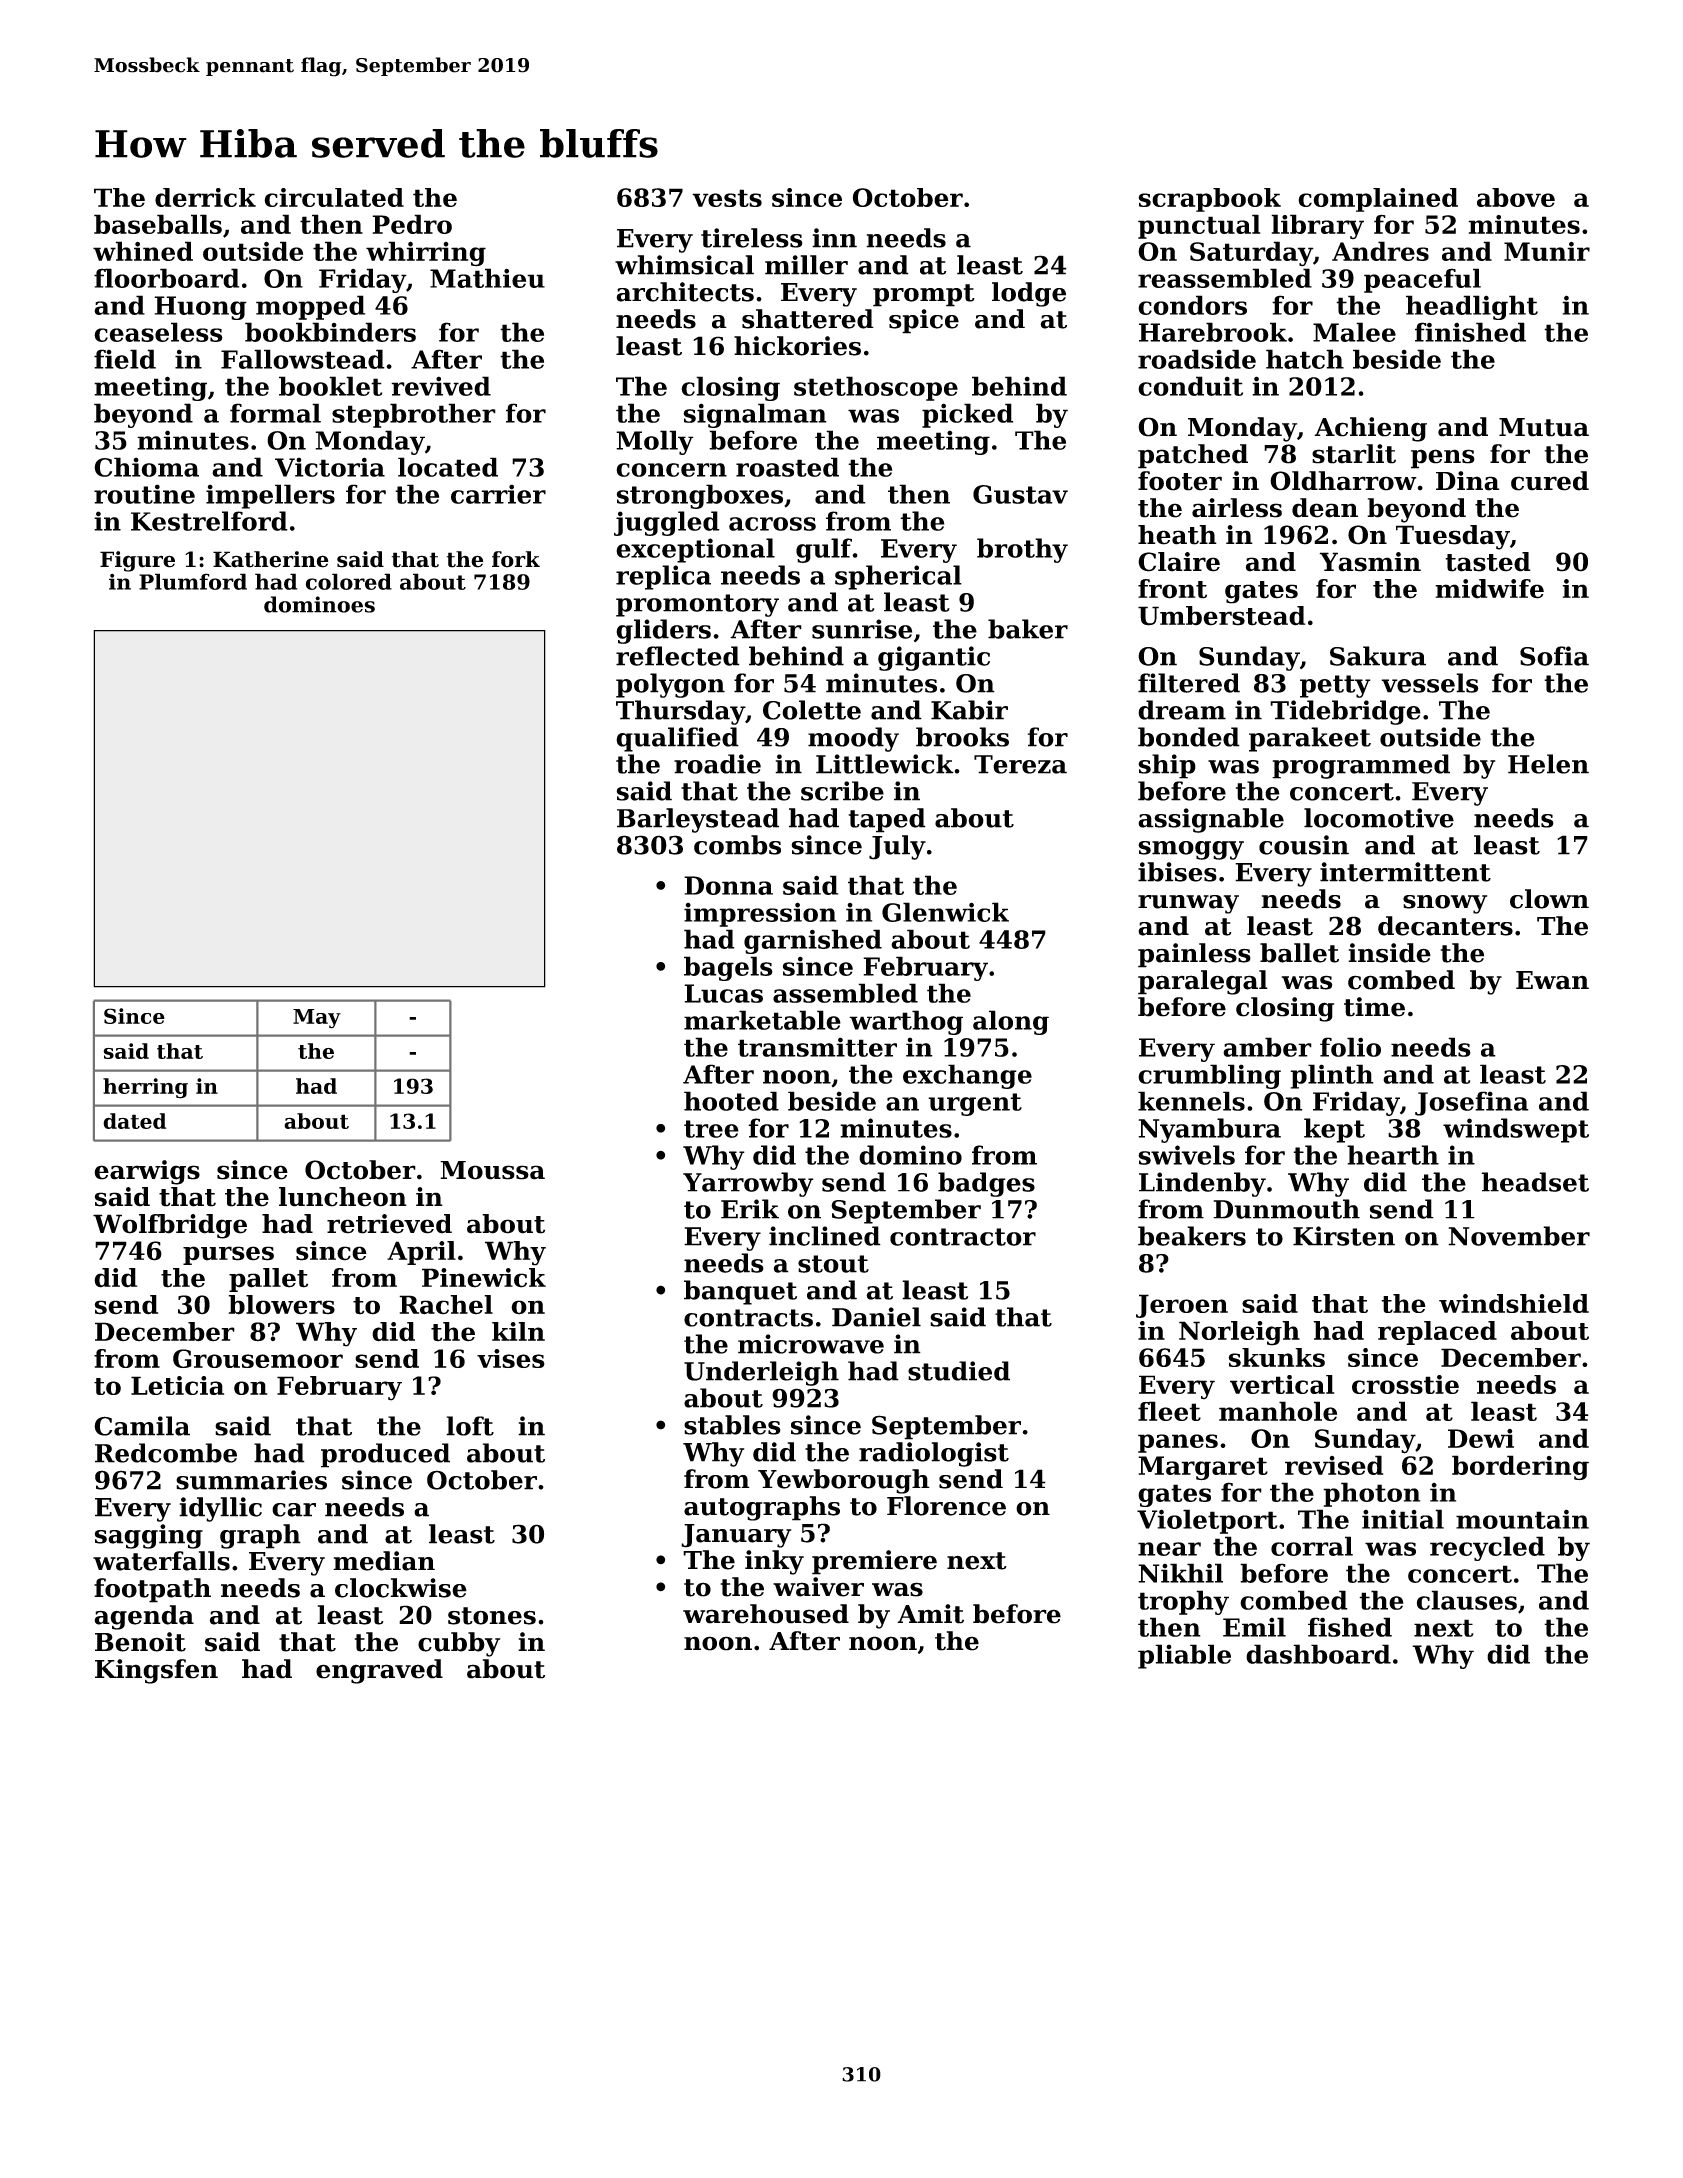  Describe the element at coordinates (334, 197) in the screenshot. I see `circulated` at that location.
